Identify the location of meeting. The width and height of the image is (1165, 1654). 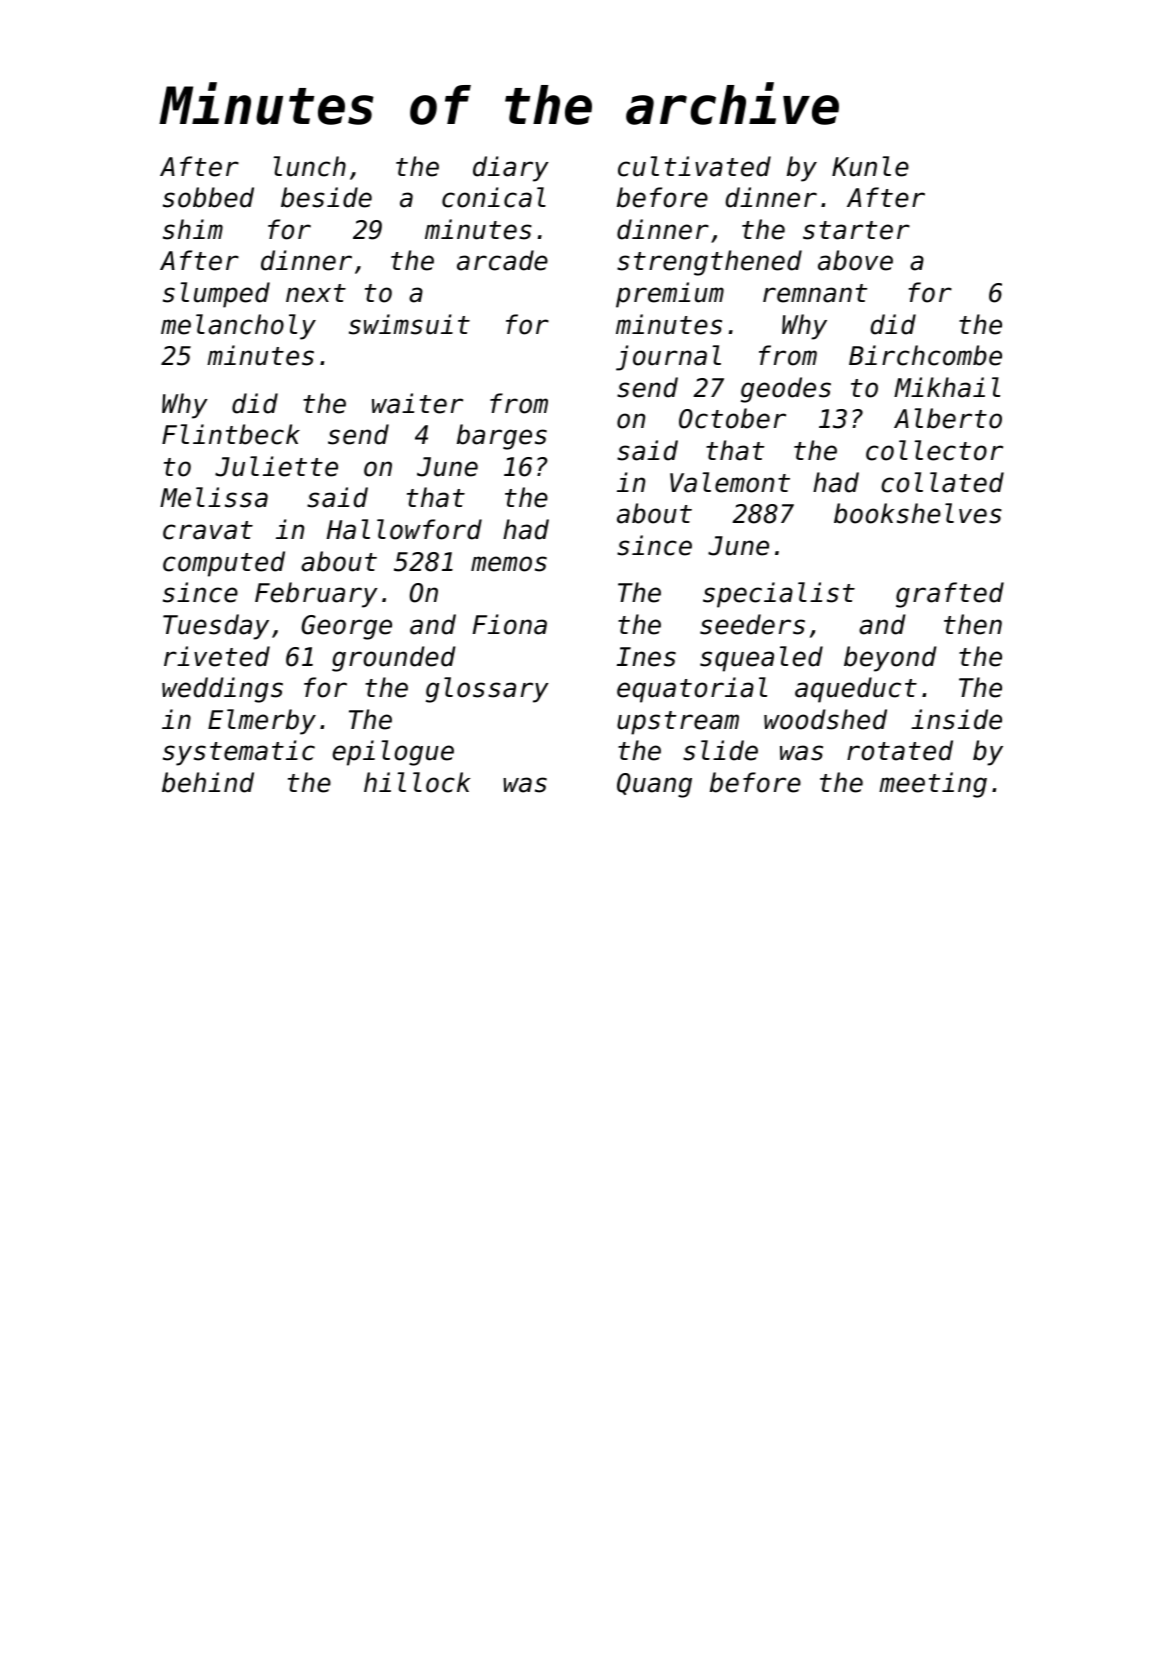
(933, 785).
